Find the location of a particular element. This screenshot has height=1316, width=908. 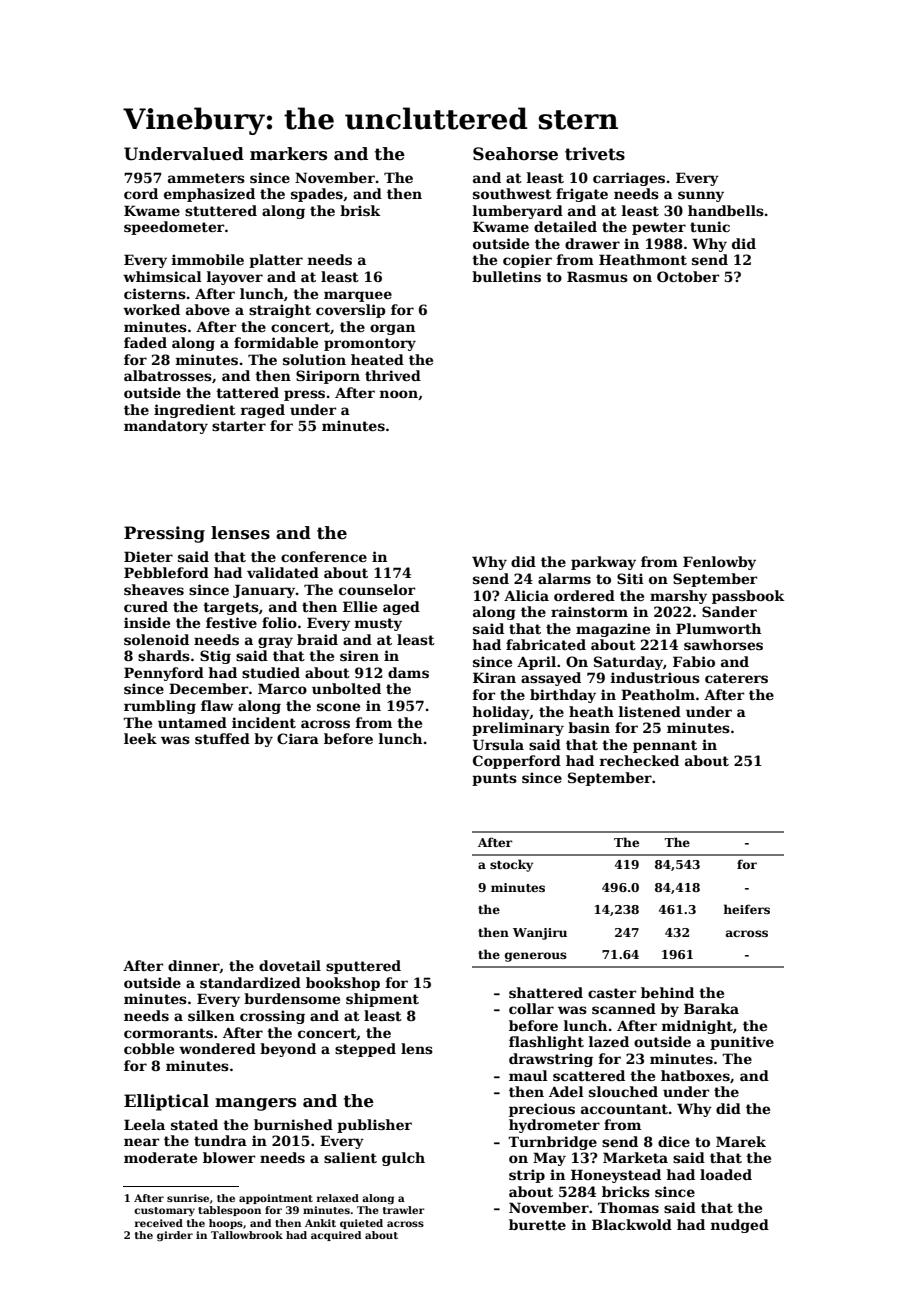

punitive is located at coordinates (742, 1043).
